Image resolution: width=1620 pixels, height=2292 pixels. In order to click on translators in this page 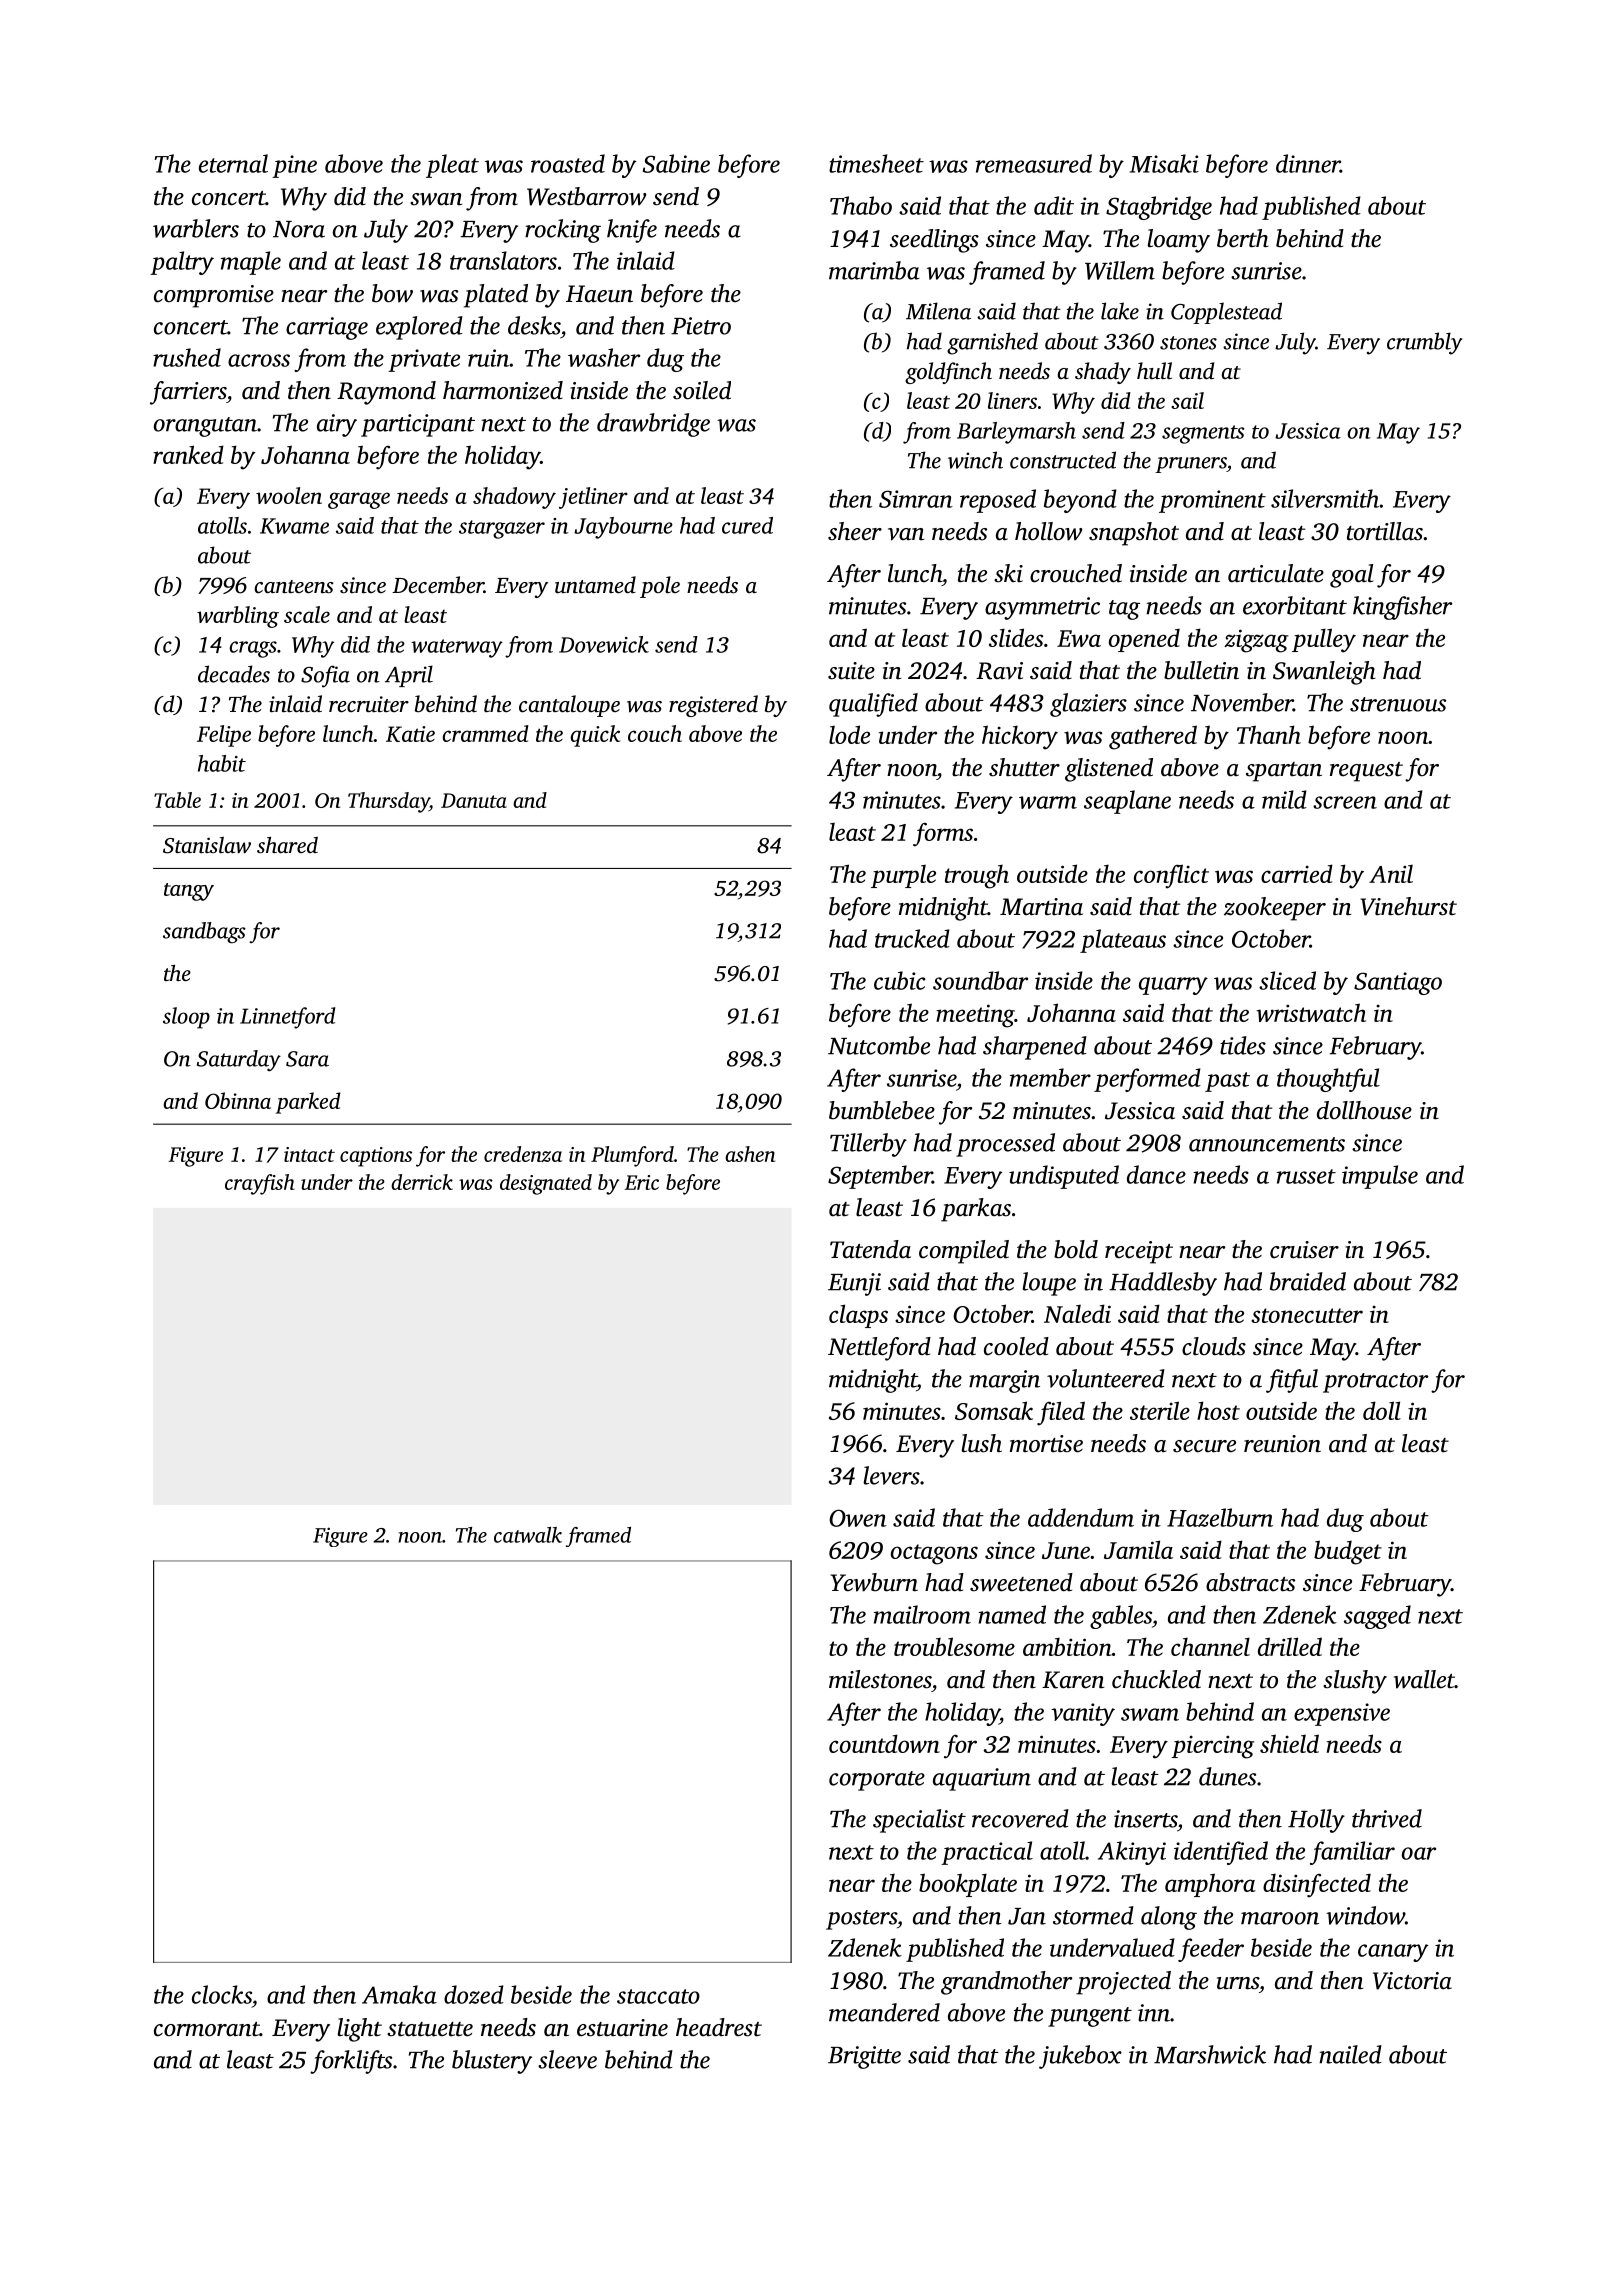, I will do `click(503, 260)`.
